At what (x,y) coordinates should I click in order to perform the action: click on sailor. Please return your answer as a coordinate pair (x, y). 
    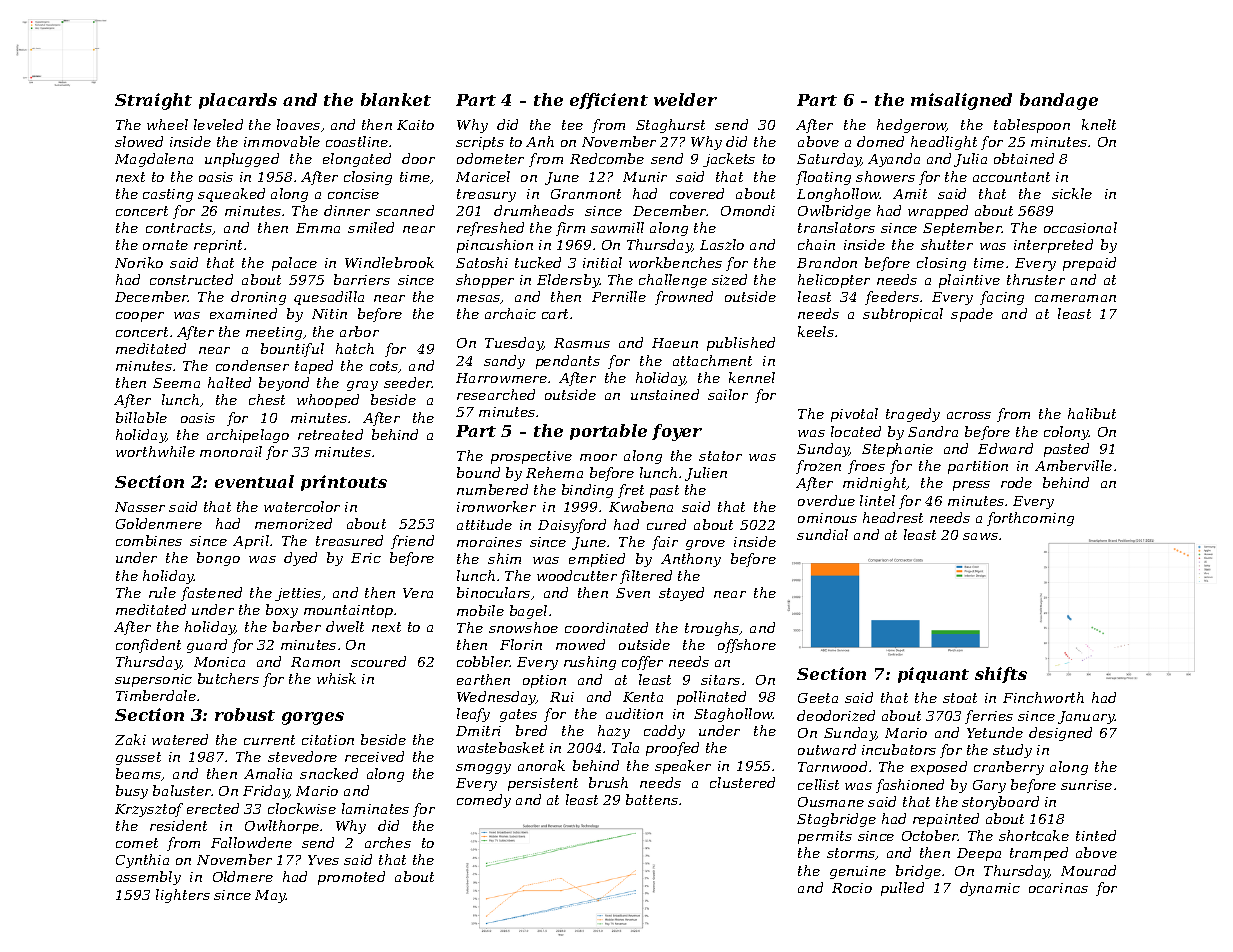
    Looking at the image, I should click on (728, 394).
